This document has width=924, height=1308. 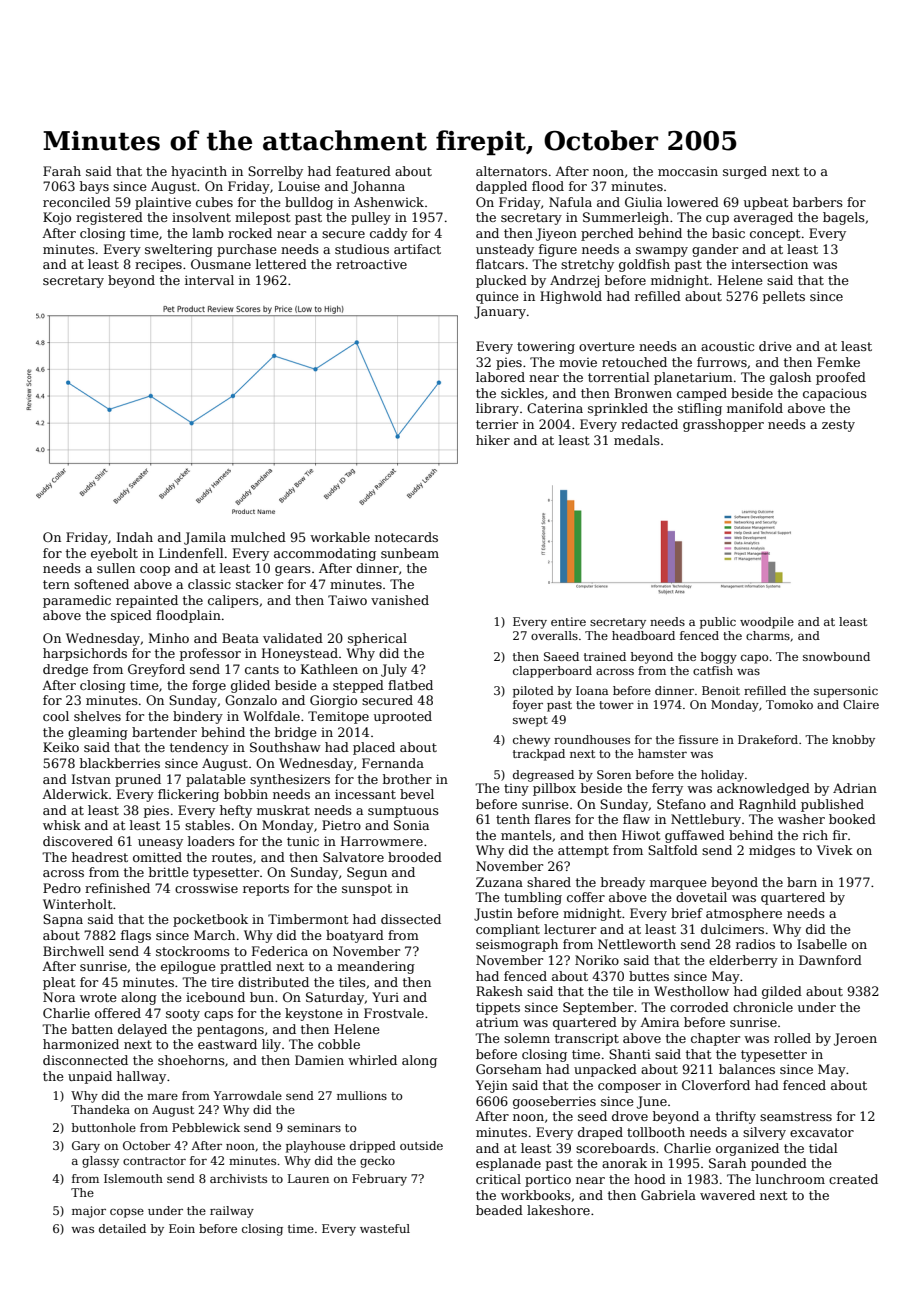 What do you see at coordinates (85, 1060) in the document?
I see `disconnected` at bounding box center [85, 1060].
